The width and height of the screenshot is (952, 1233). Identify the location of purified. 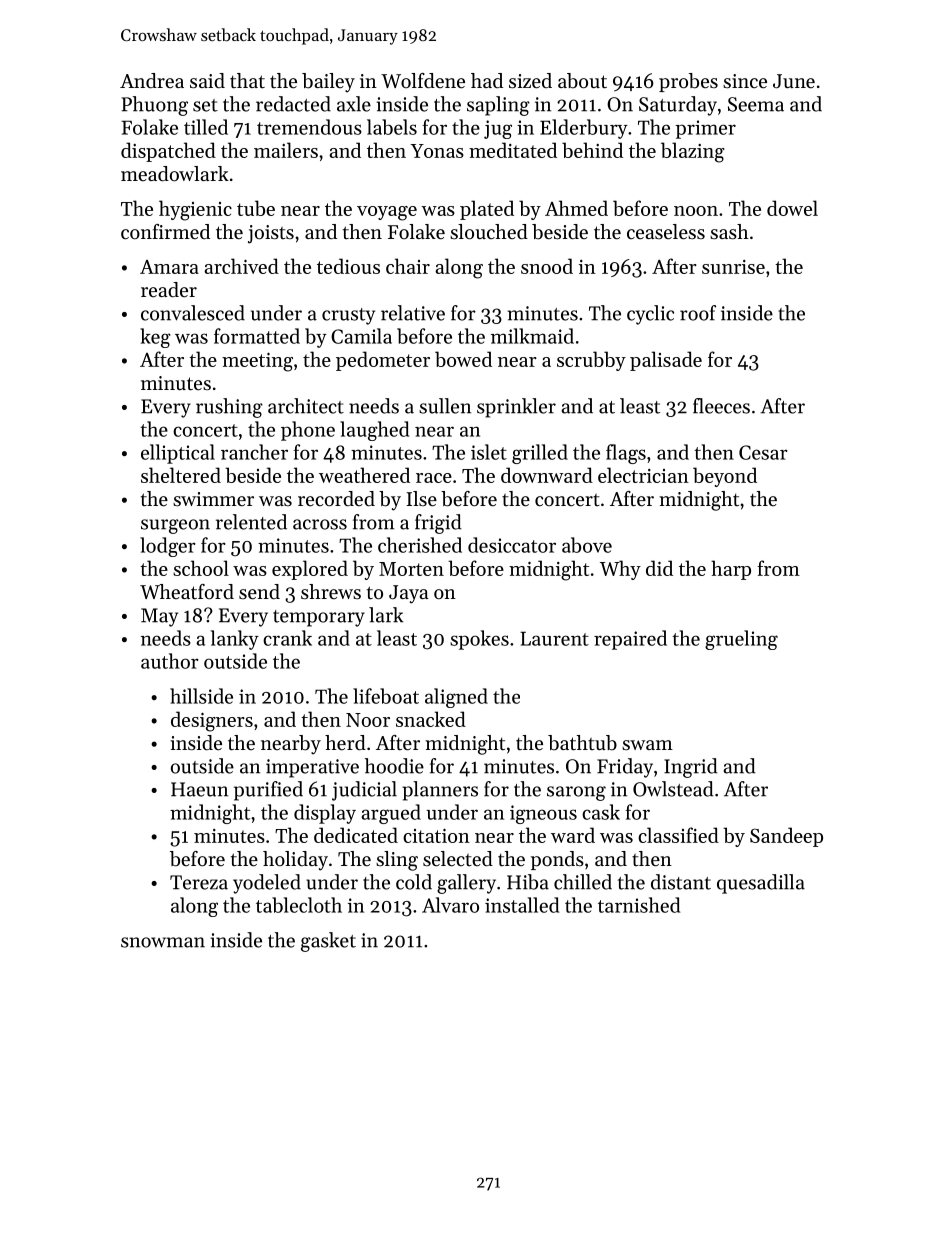
(268, 791).
